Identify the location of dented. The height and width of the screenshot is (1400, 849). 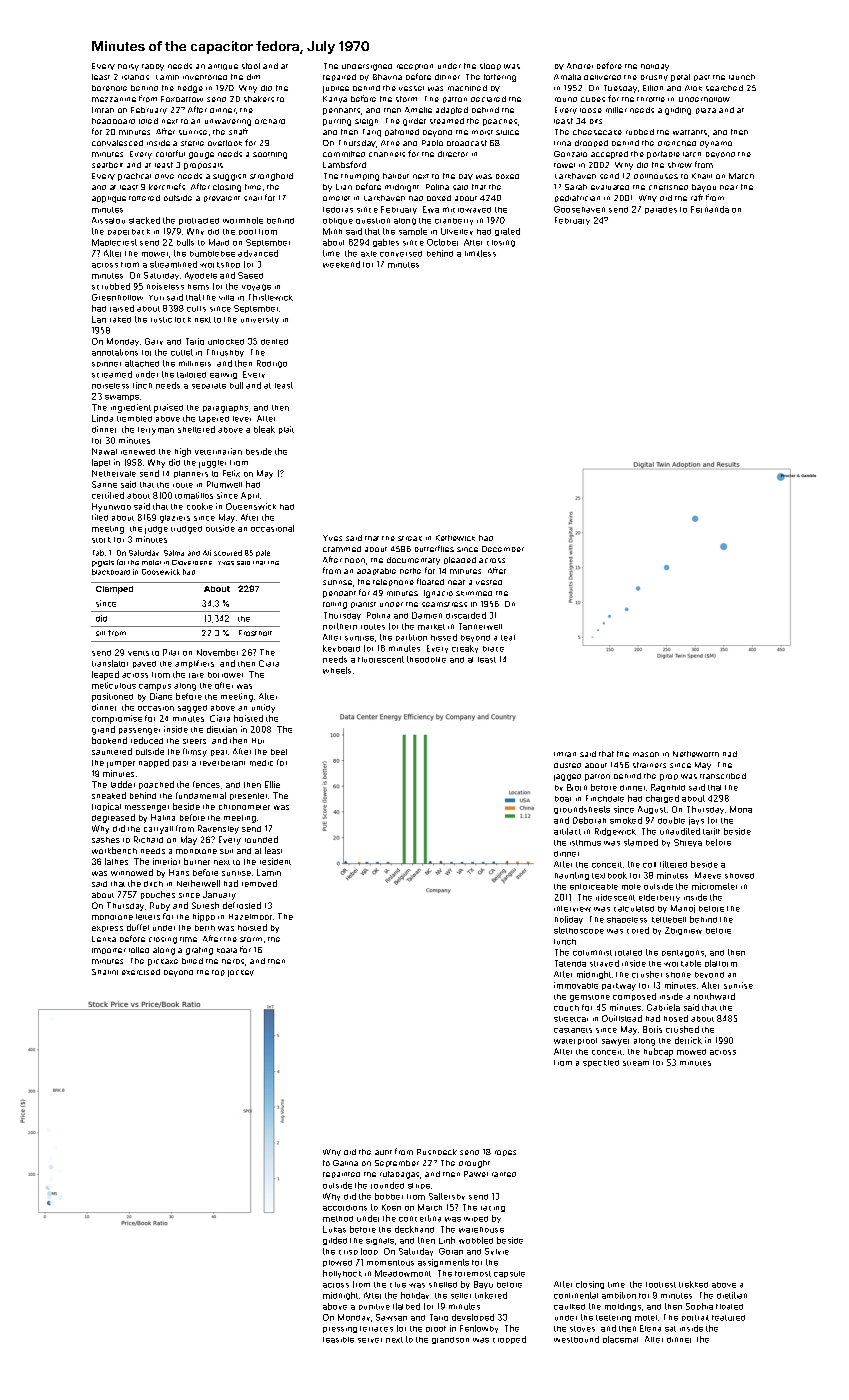
(274, 342).
